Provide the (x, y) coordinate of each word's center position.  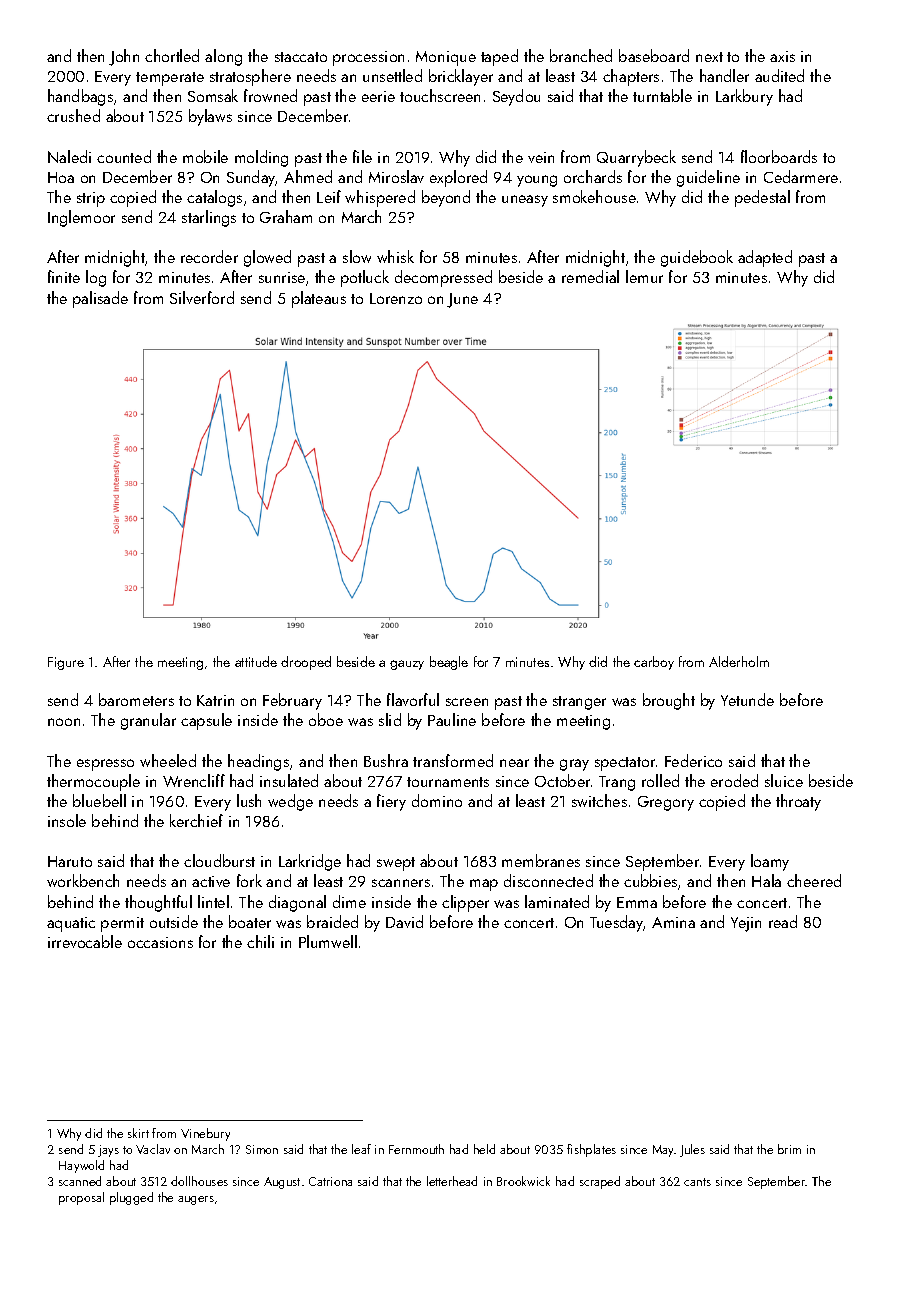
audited (779, 75)
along (223, 57)
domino (437, 800)
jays (108, 1151)
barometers (136, 699)
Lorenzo (396, 298)
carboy (654, 663)
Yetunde (747, 699)
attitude (256, 661)
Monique (446, 58)
